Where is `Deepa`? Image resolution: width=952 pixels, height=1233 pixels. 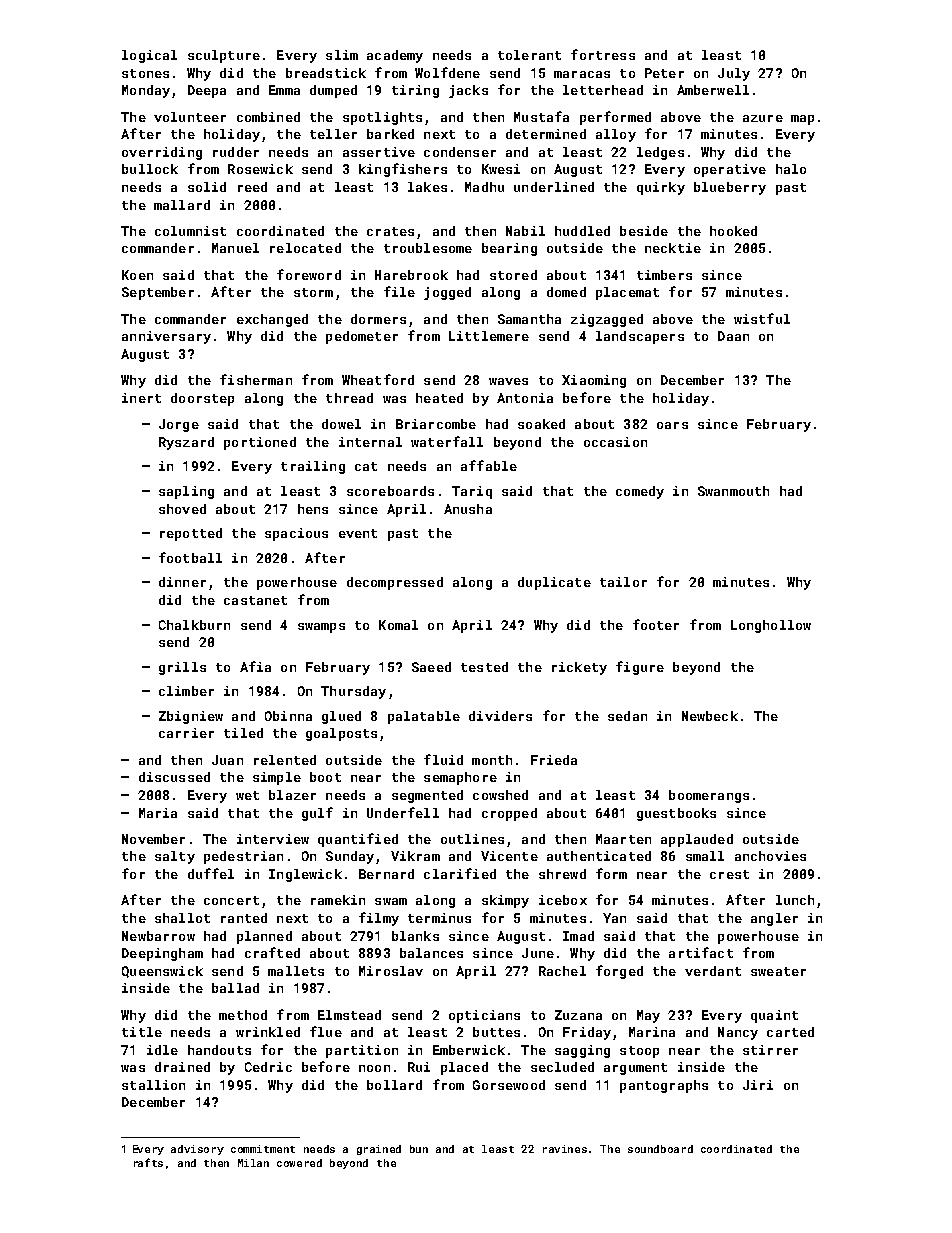 Deepa is located at coordinates (207, 91).
